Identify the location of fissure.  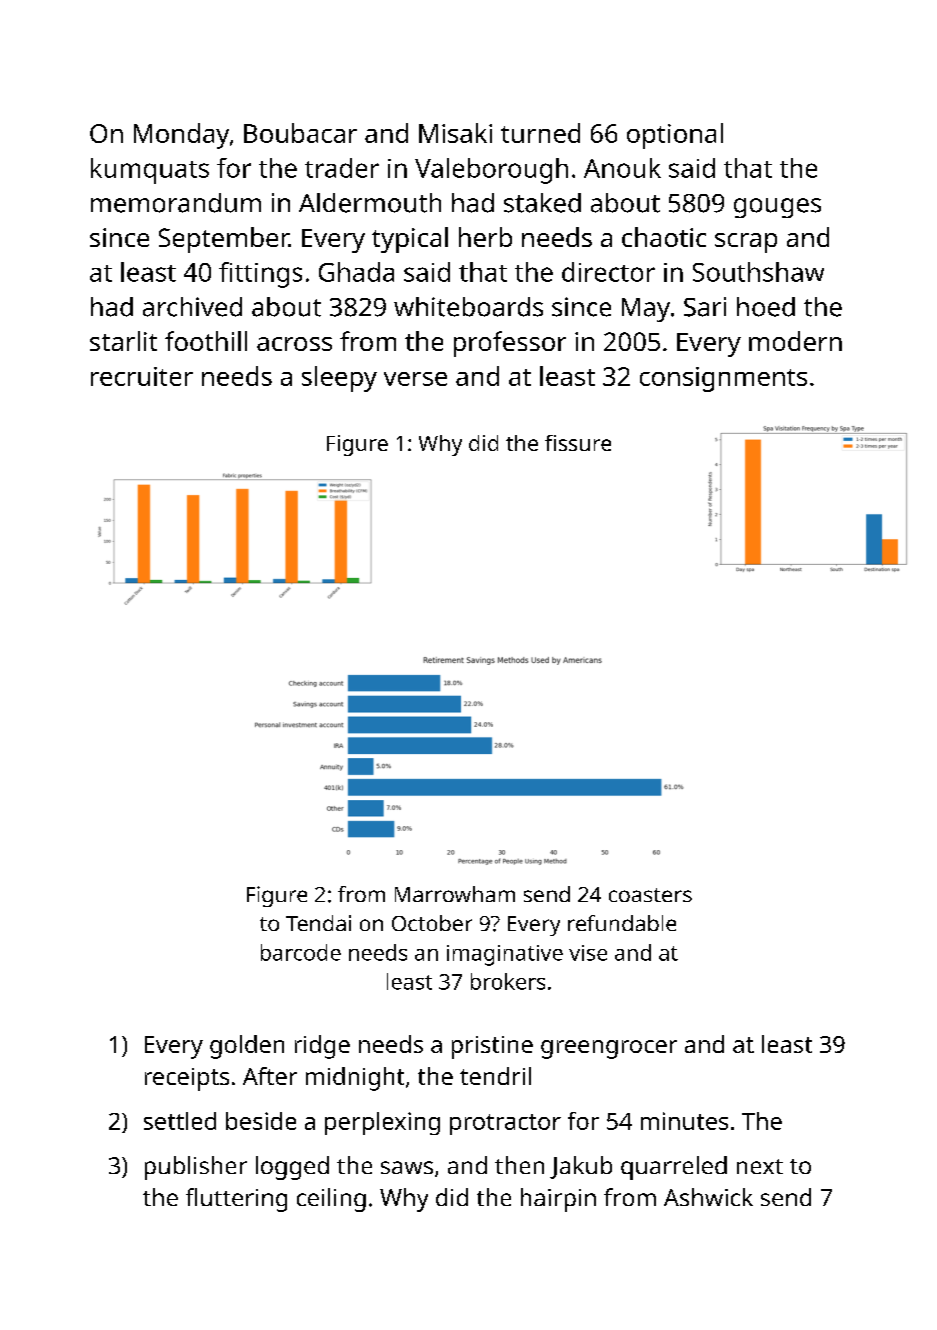
(578, 443).
